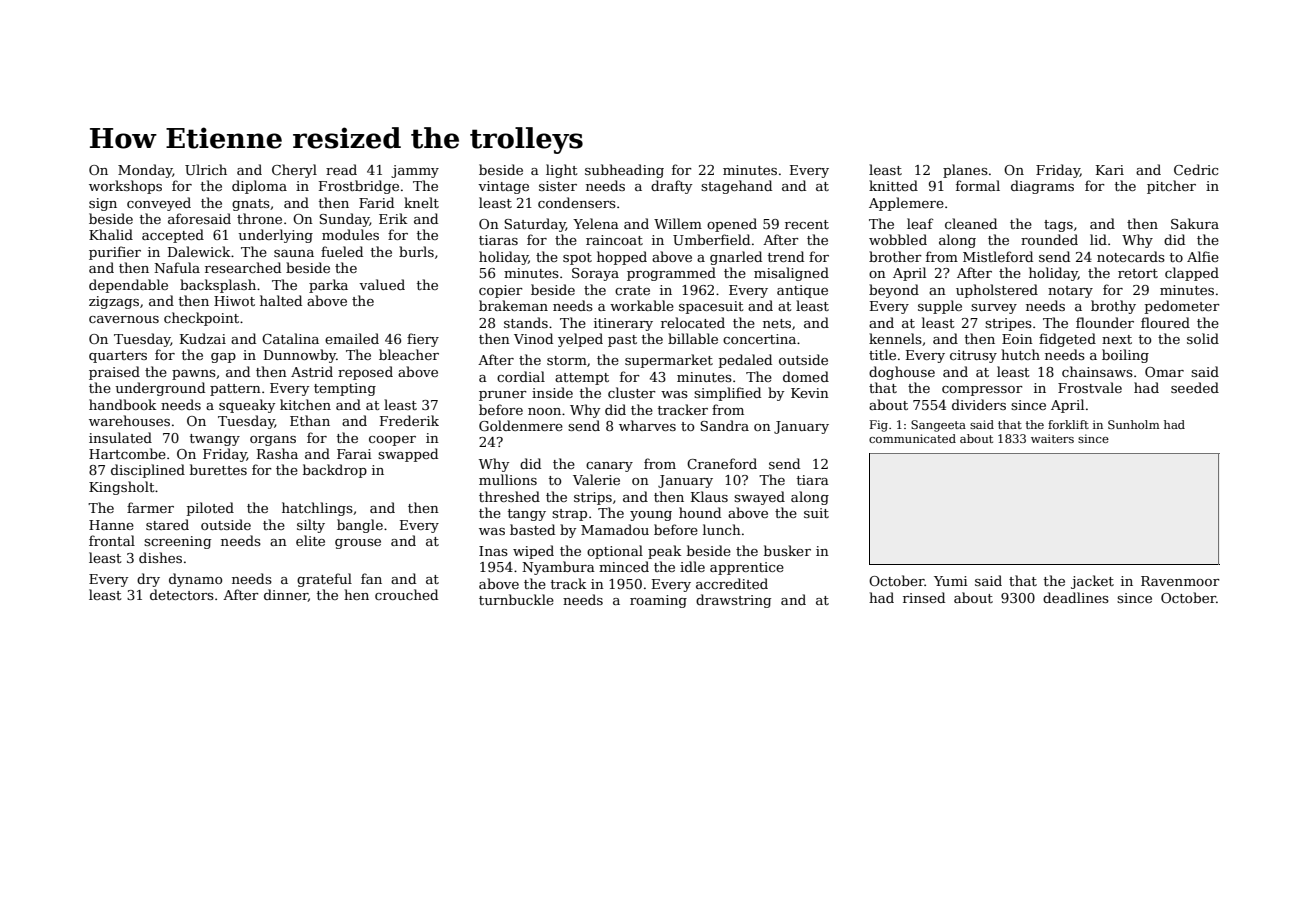 The width and height of the document is (1308, 924). I want to click on throne, so click(259, 218).
